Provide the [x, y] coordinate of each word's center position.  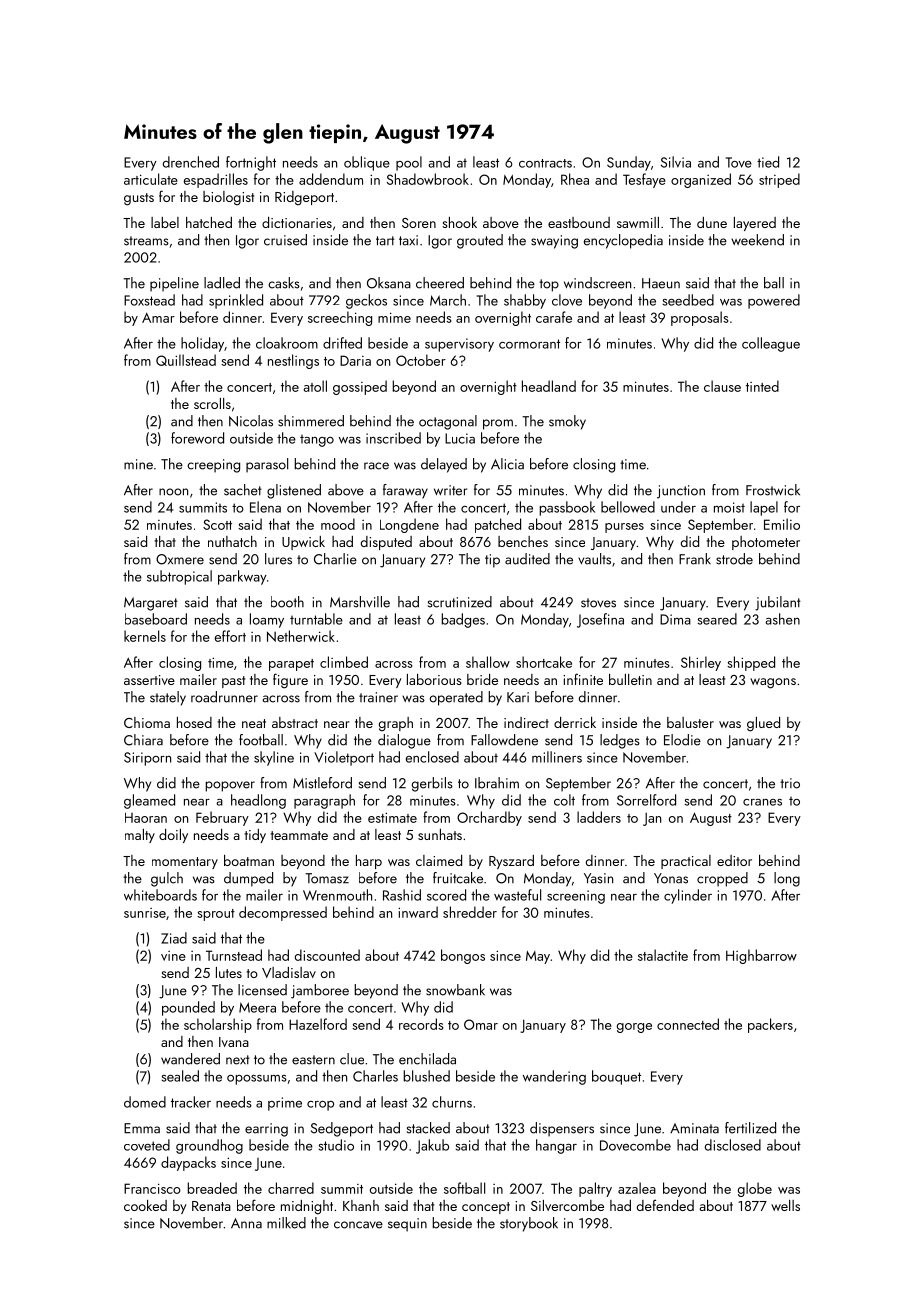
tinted [762, 386]
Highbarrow [761, 956]
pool [409, 163]
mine [138, 464]
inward [418, 912]
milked [286, 1223]
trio [790, 783]
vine [173, 956]
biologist [228, 198]
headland [549, 386]
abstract [295, 722]
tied [768, 162]
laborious [434, 679]
